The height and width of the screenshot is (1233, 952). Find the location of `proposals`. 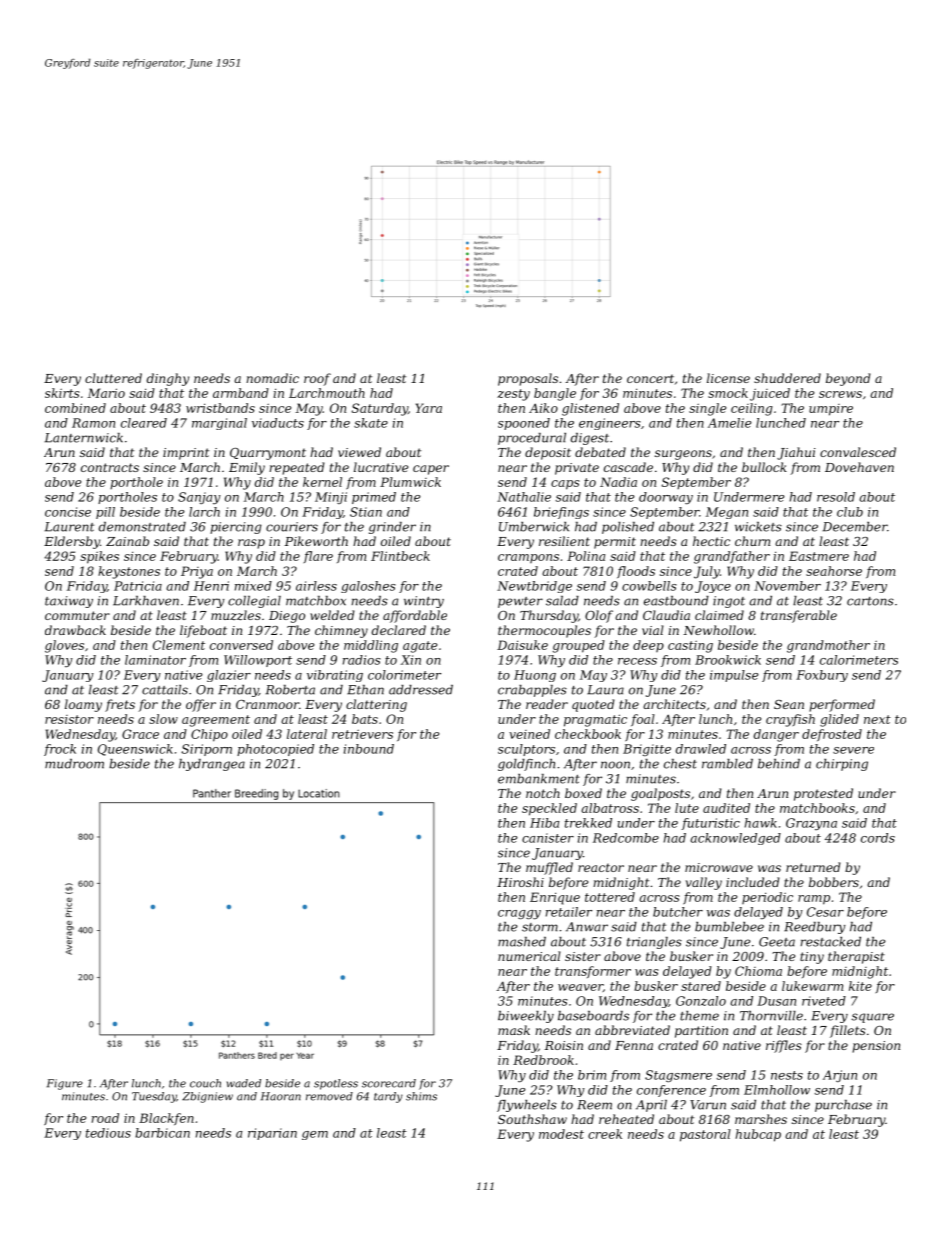

proposals is located at coordinates (528, 379).
